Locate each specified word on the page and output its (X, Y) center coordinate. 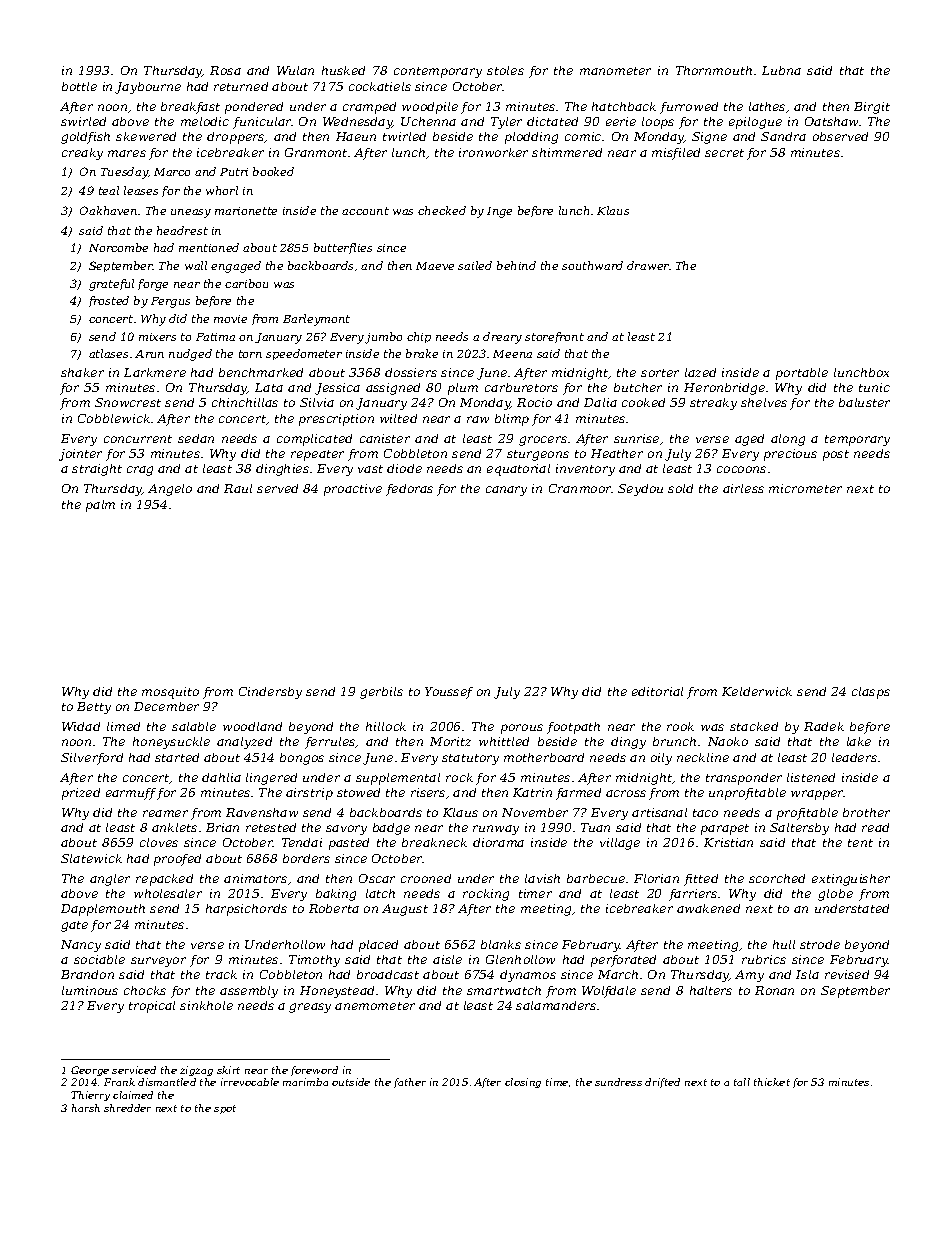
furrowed (689, 108)
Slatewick (91, 858)
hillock (386, 726)
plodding (531, 138)
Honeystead (337, 992)
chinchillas (245, 402)
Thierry (90, 1096)
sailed (475, 265)
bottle (79, 86)
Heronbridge (724, 389)
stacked (754, 726)
